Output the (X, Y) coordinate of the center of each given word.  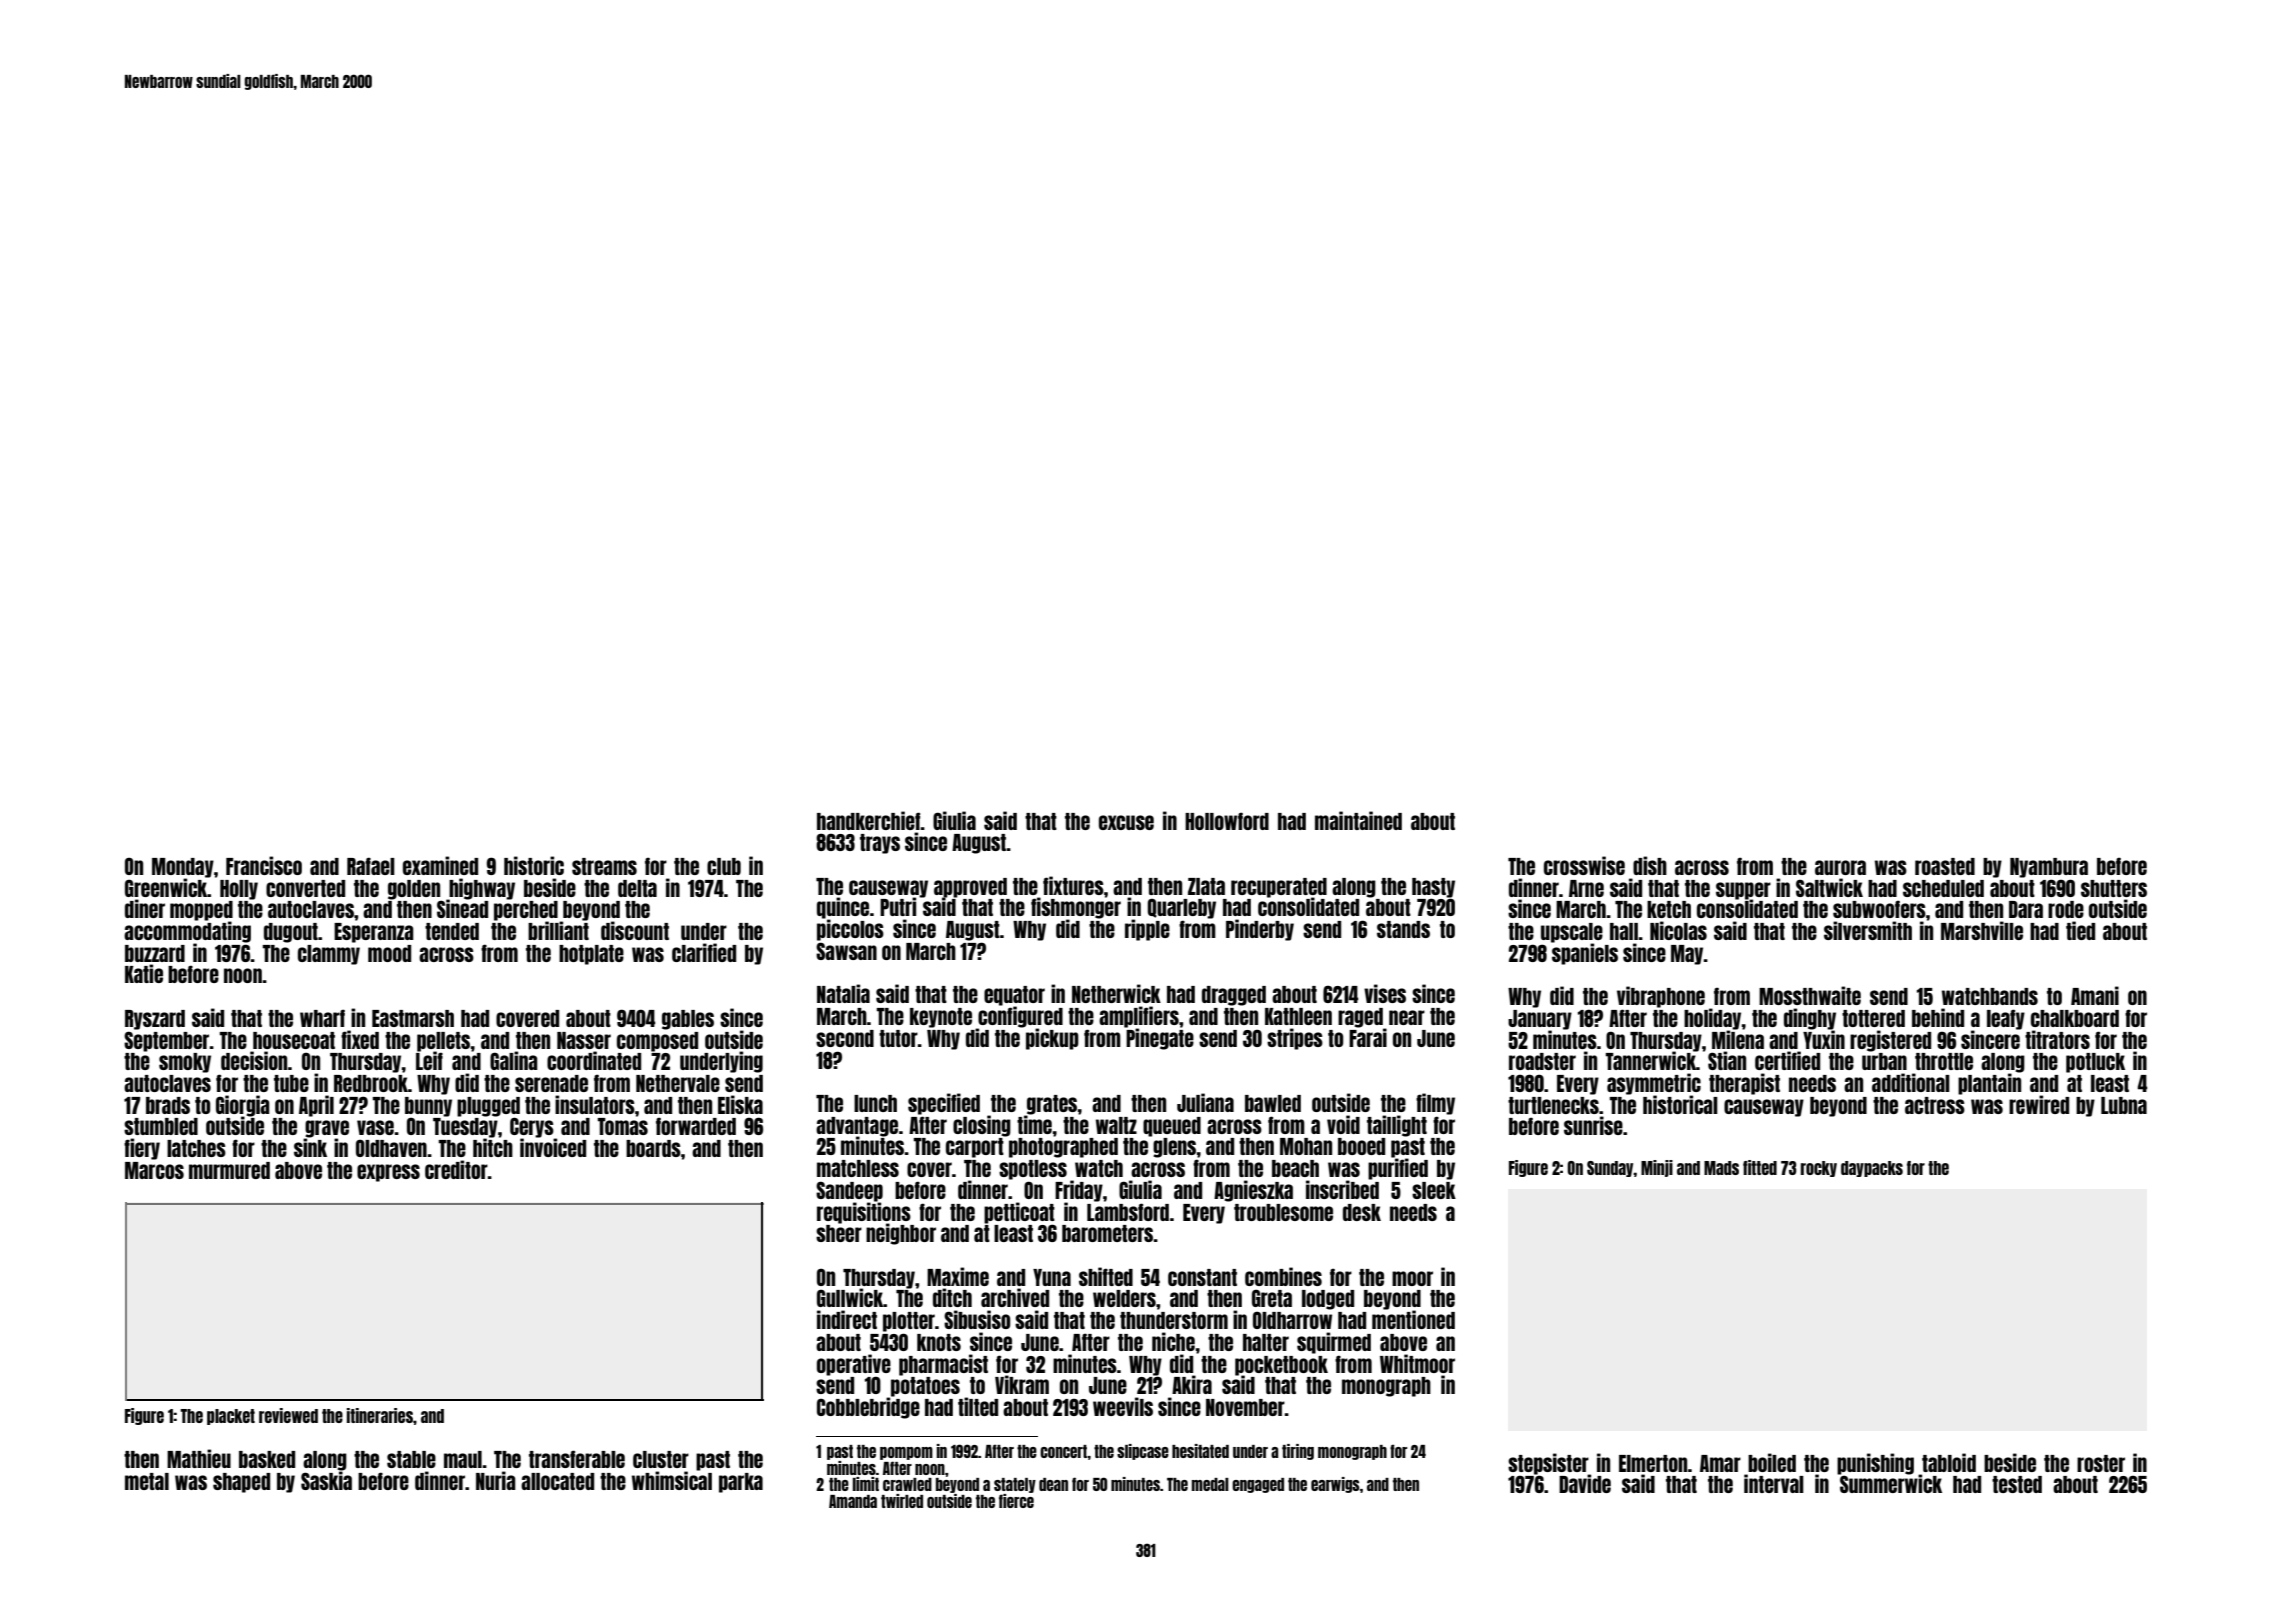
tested (2017, 1484)
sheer (839, 1233)
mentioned (1413, 1319)
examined (440, 865)
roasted (1945, 866)
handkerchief (868, 820)
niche (1173, 1341)
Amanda (853, 1501)
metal (147, 1481)
